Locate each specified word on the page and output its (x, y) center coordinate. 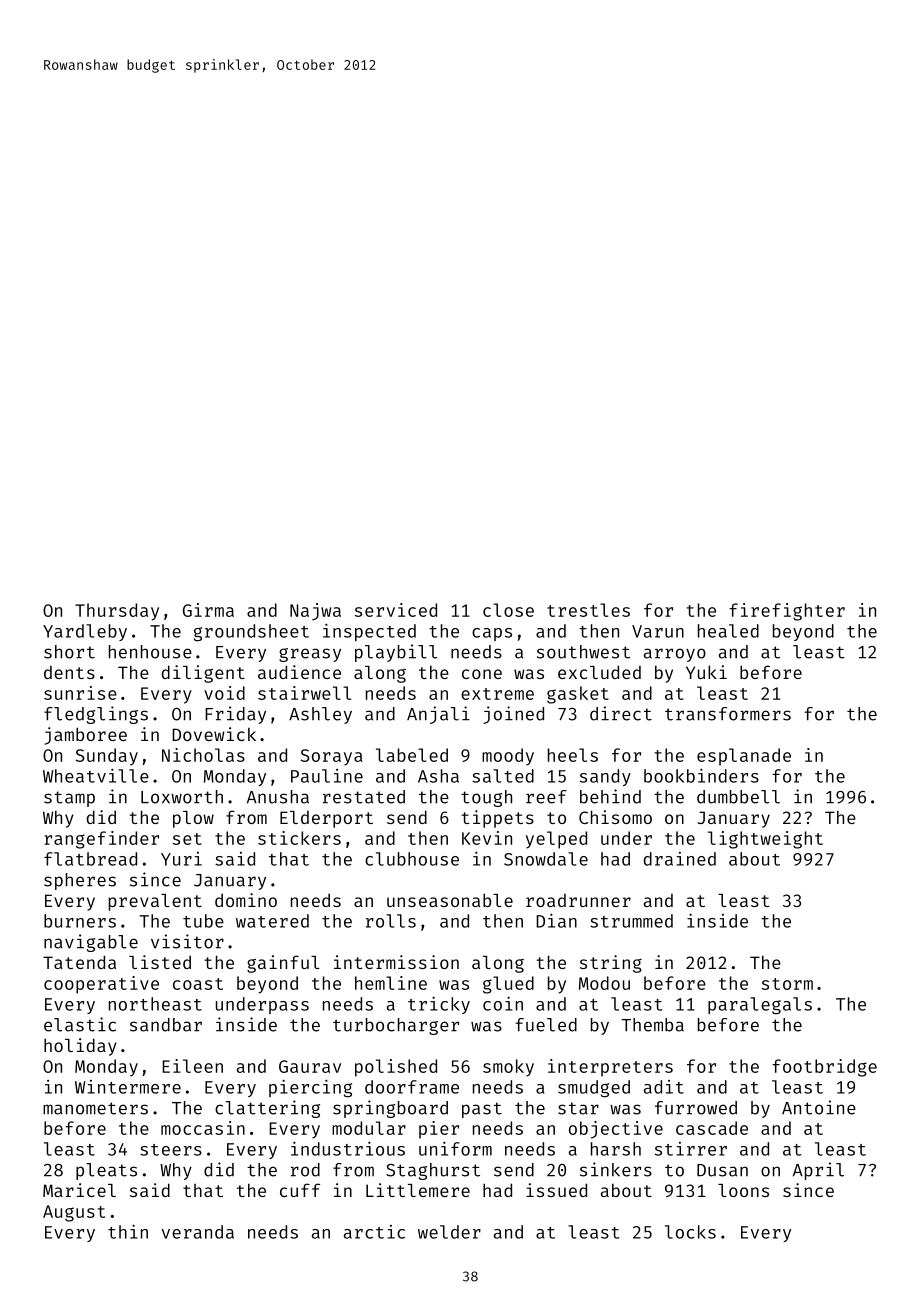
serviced (396, 610)
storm (787, 984)
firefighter (787, 612)
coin (503, 1003)
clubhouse (412, 859)
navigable (91, 943)
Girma (208, 610)
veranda (198, 1232)
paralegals (760, 1006)
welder (449, 1232)
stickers (299, 838)
